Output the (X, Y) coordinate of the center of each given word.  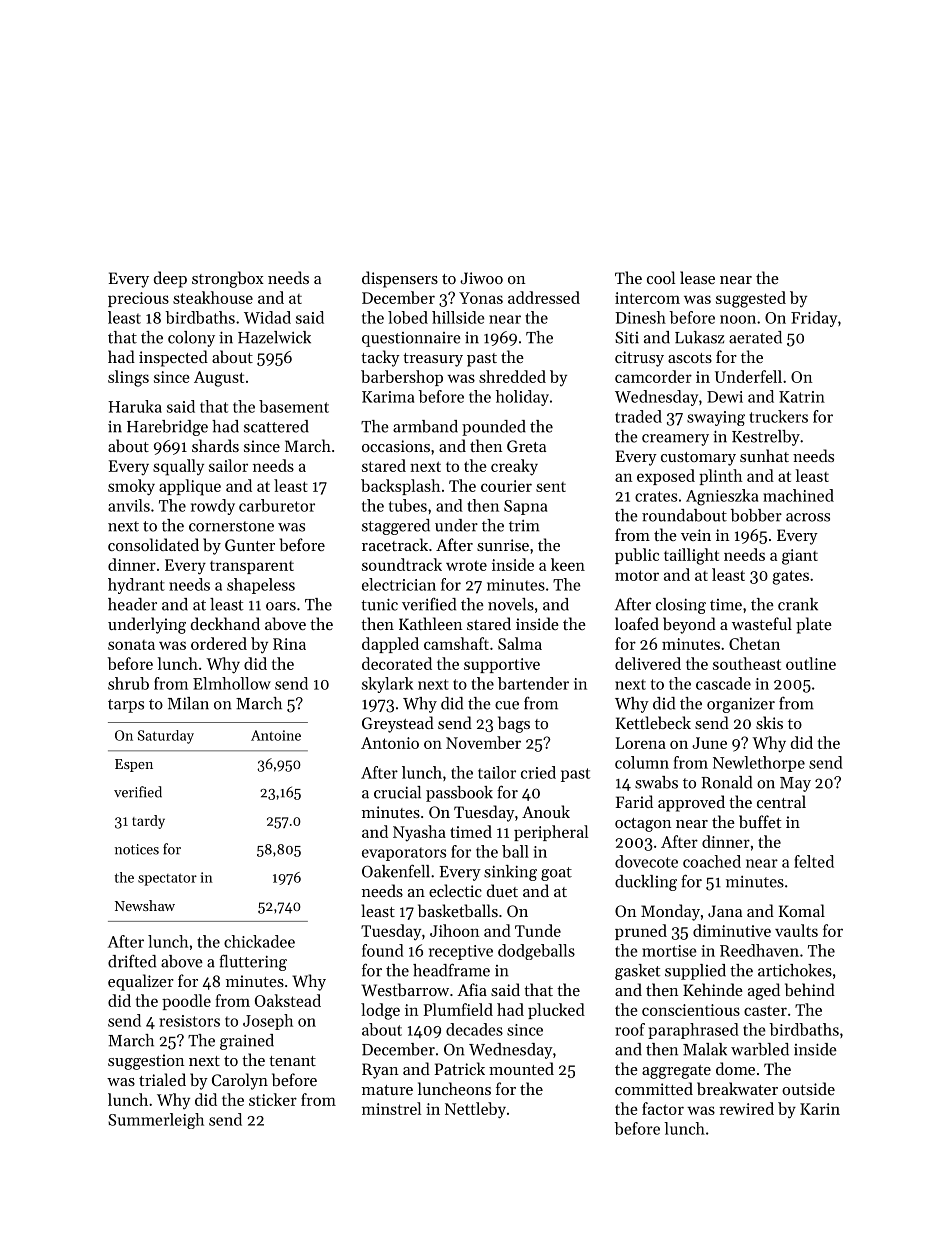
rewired (746, 1108)
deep (170, 279)
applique (190, 487)
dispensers (400, 279)
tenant (292, 1061)
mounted (521, 1068)
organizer (741, 705)
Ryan (380, 1071)
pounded (494, 428)
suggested (751, 299)
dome (735, 1068)
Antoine (276, 735)
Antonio (390, 743)
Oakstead (288, 1000)
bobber (756, 515)
